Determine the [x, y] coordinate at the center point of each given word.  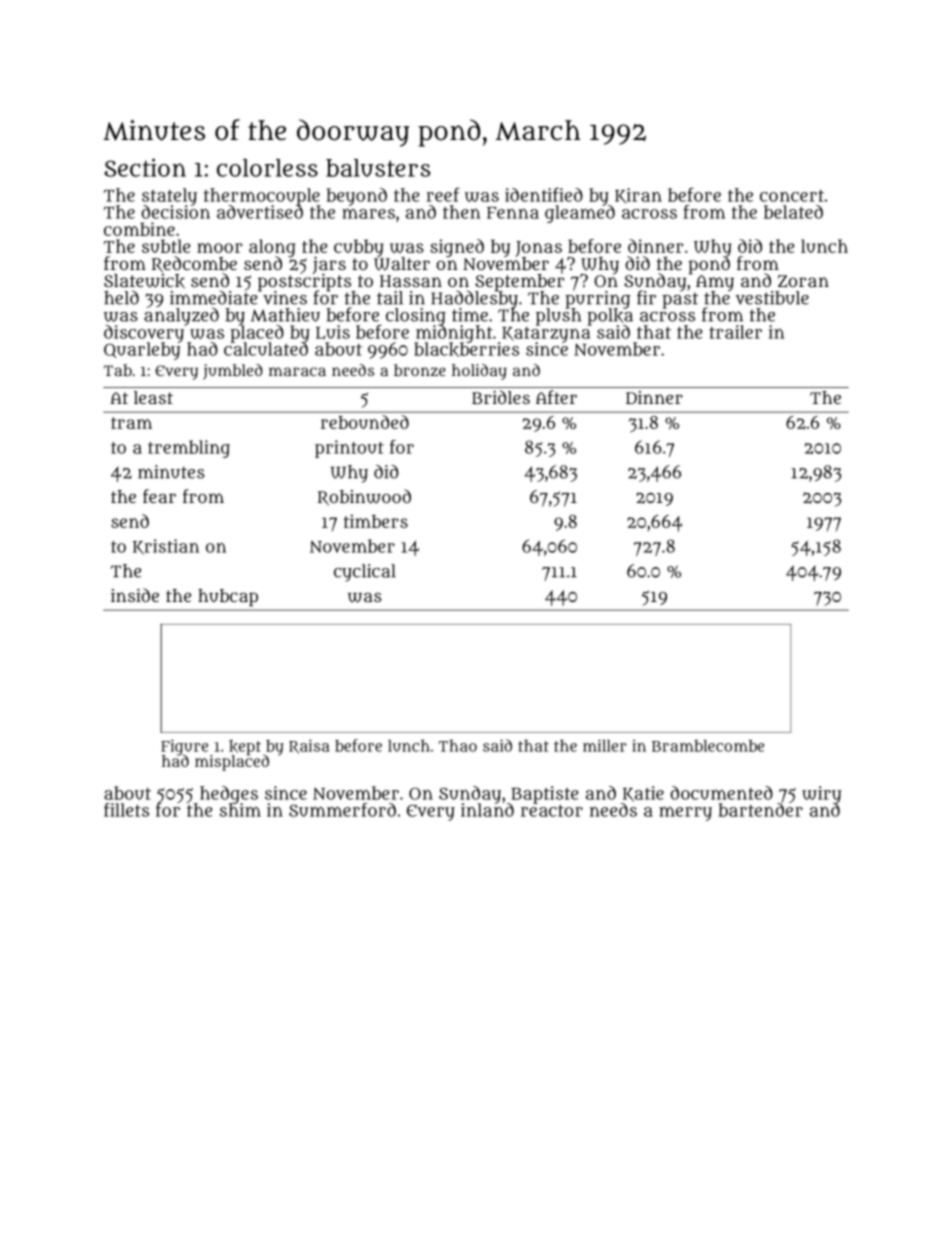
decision [175, 212]
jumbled [233, 372]
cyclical [365, 573]
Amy [715, 283]
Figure [184, 747]
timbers [376, 521]
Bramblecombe [708, 746]
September [519, 282]
